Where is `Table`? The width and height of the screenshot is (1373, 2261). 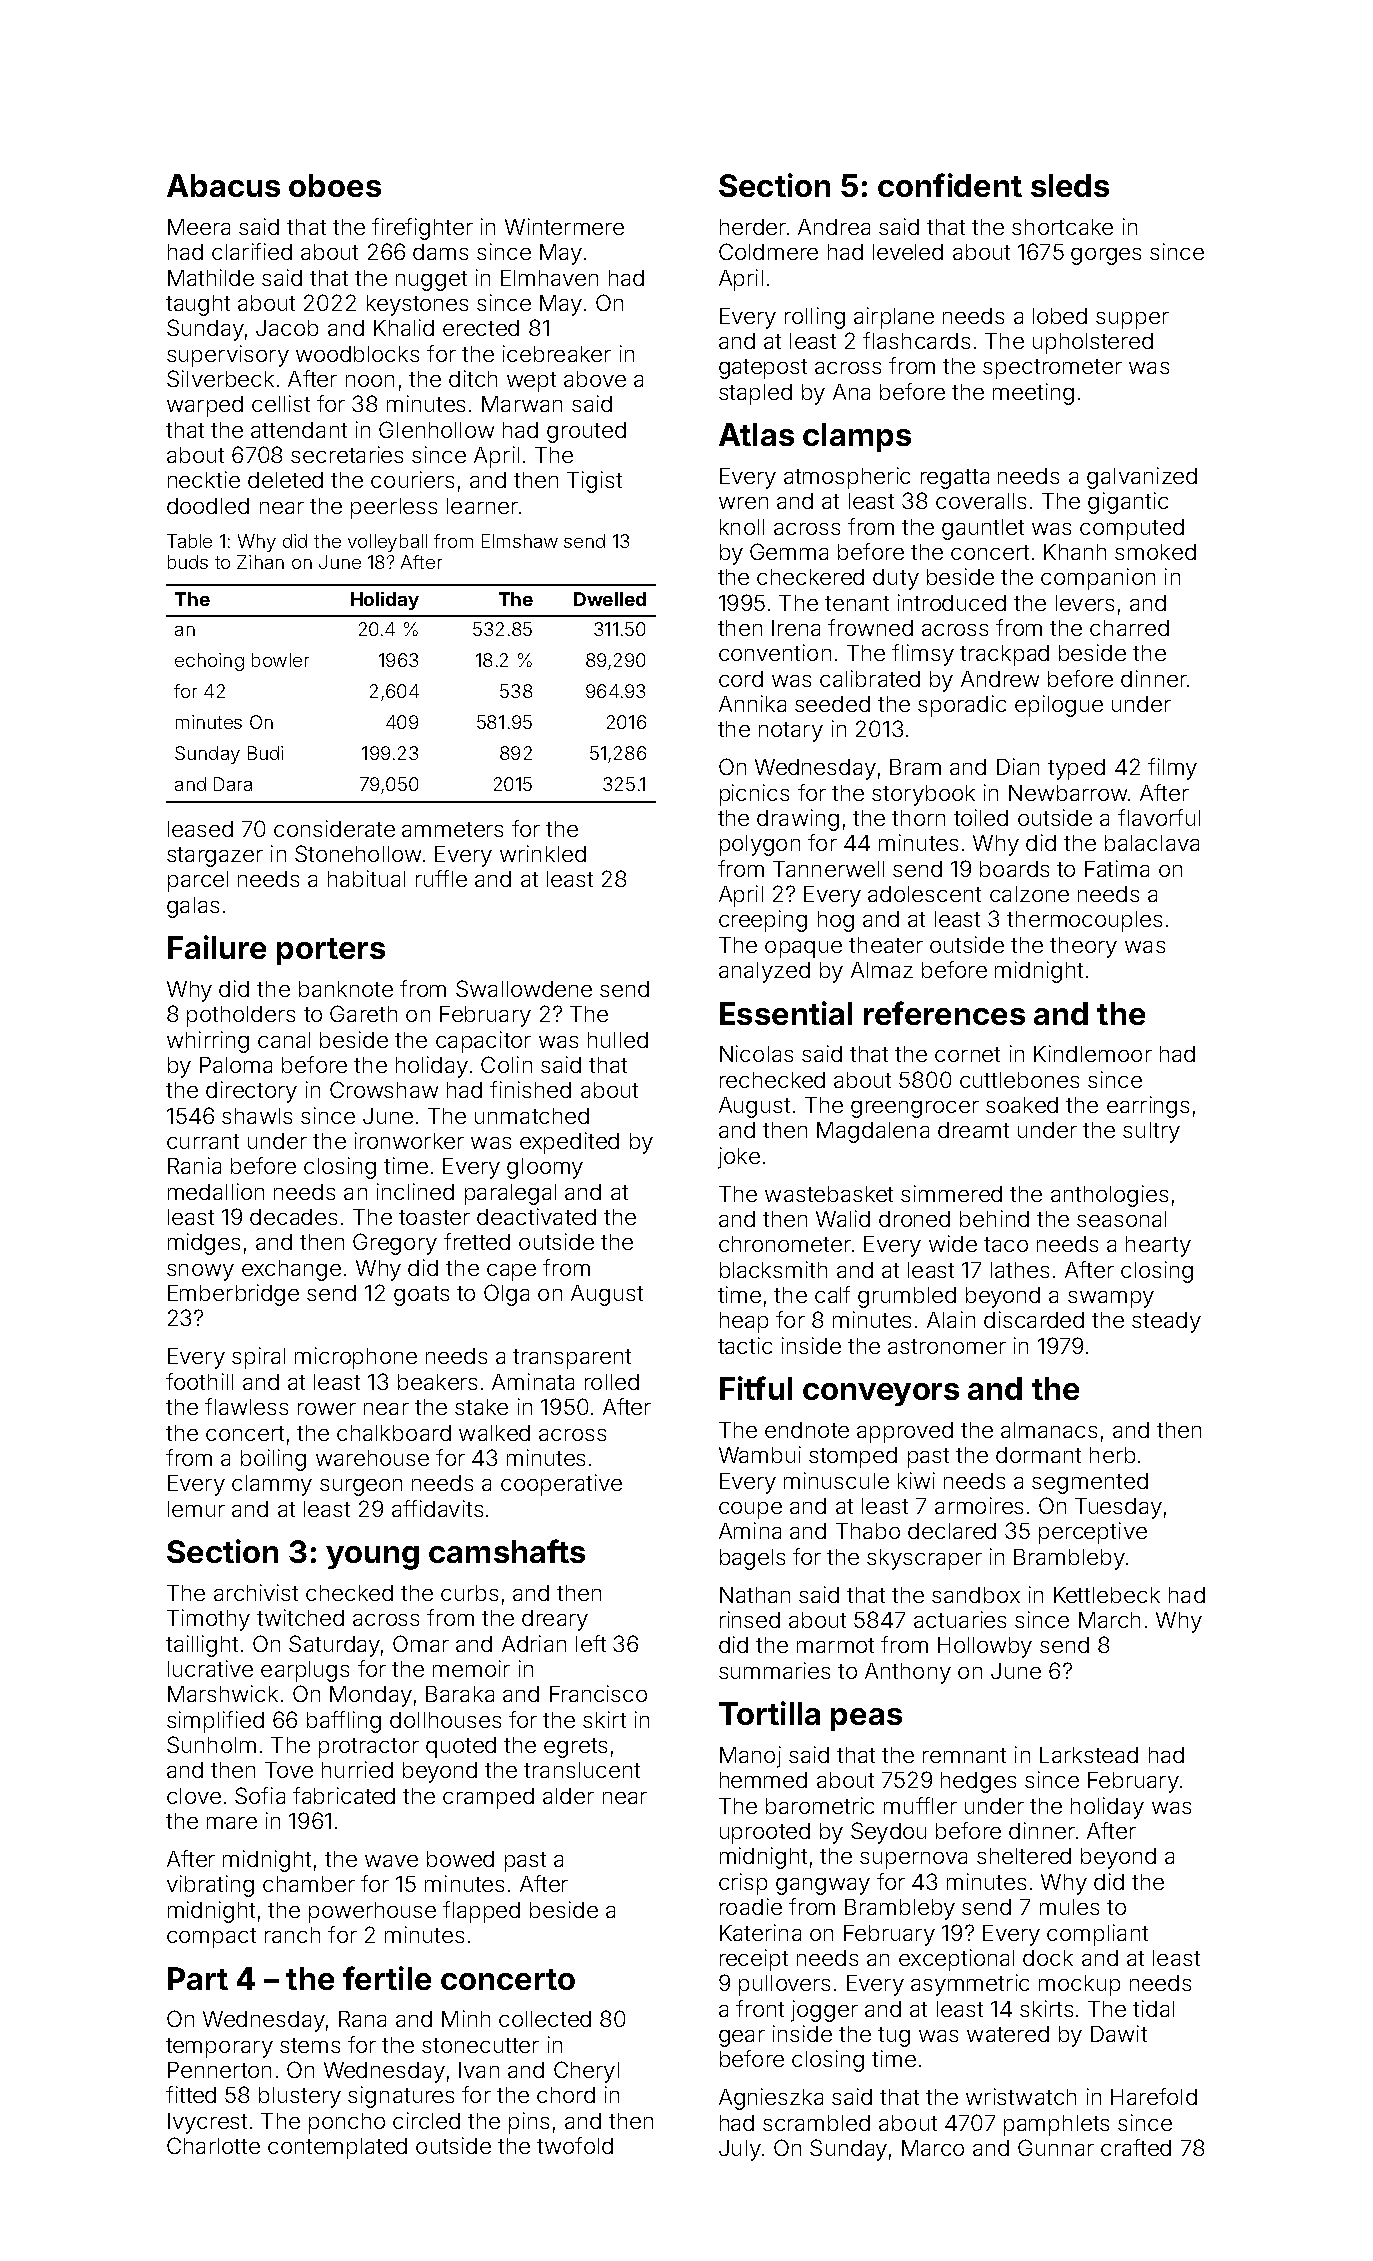
Table is located at coordinates (189, 541).
